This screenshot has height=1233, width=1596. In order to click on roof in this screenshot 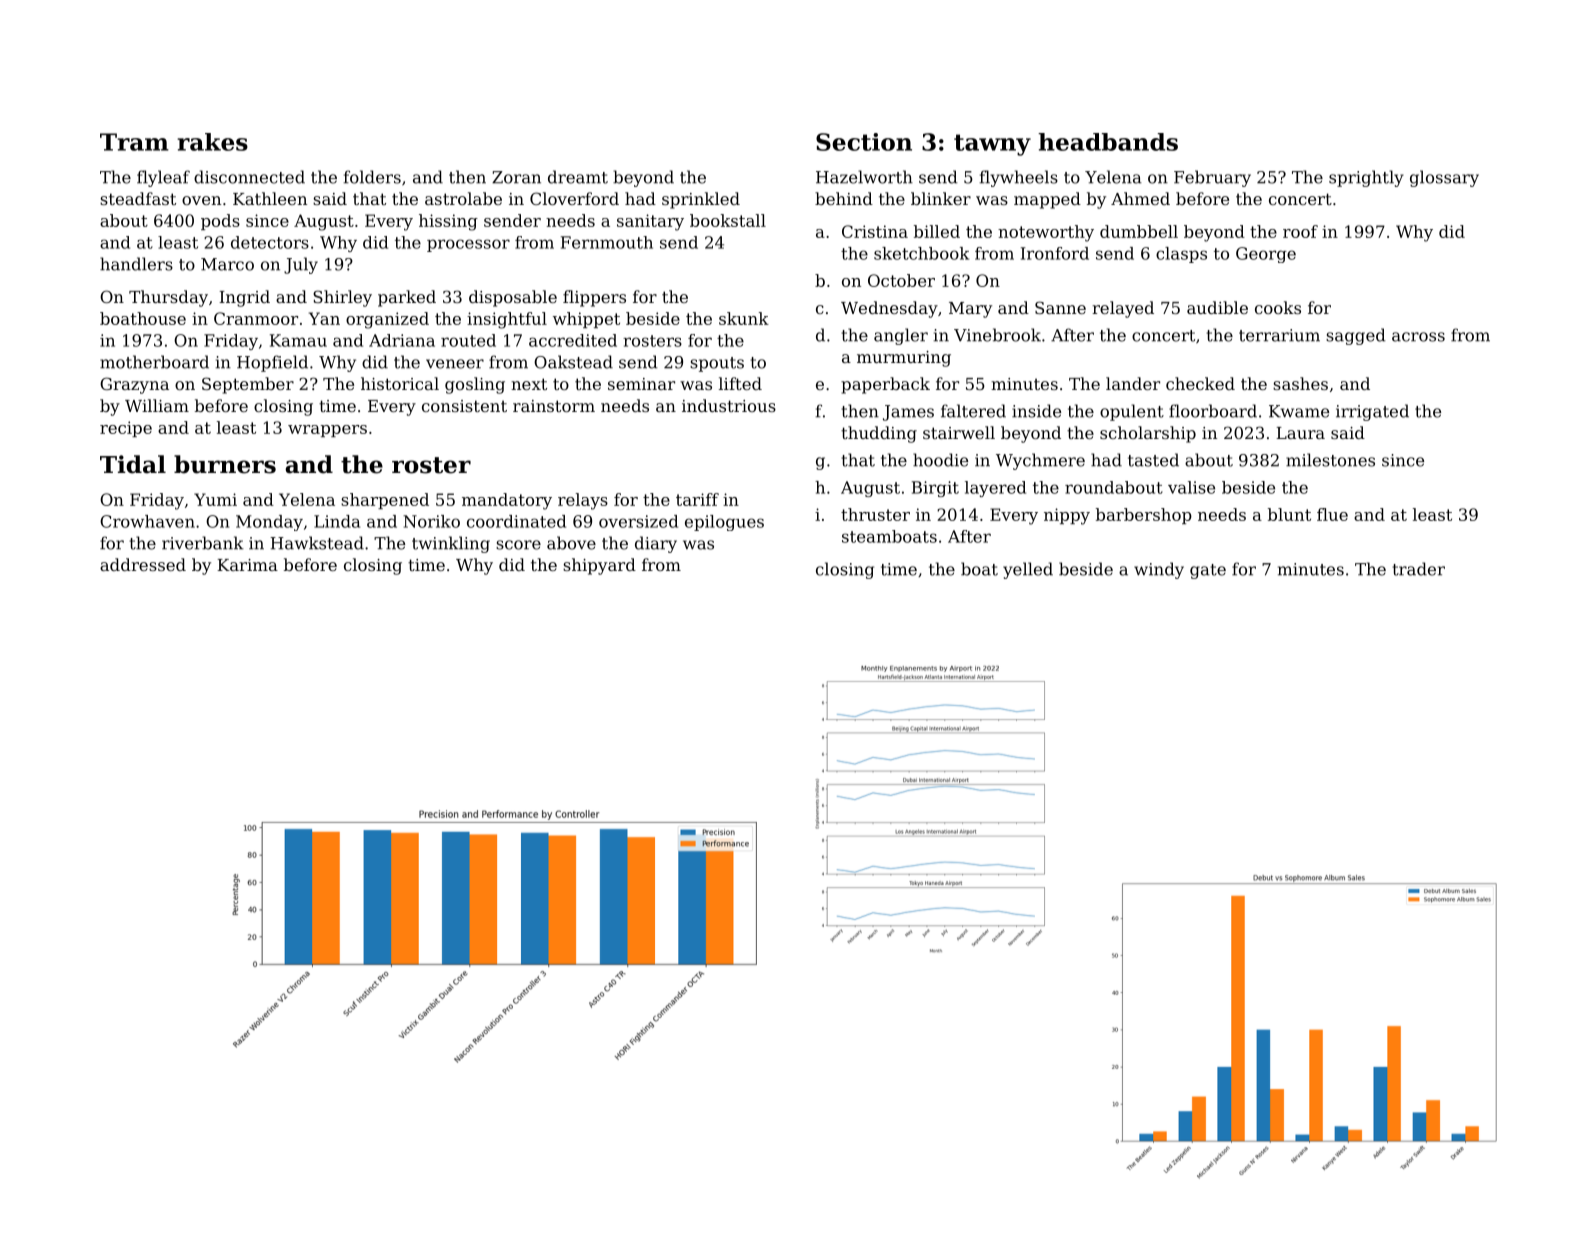, I will do `click(1300, 231)`.
